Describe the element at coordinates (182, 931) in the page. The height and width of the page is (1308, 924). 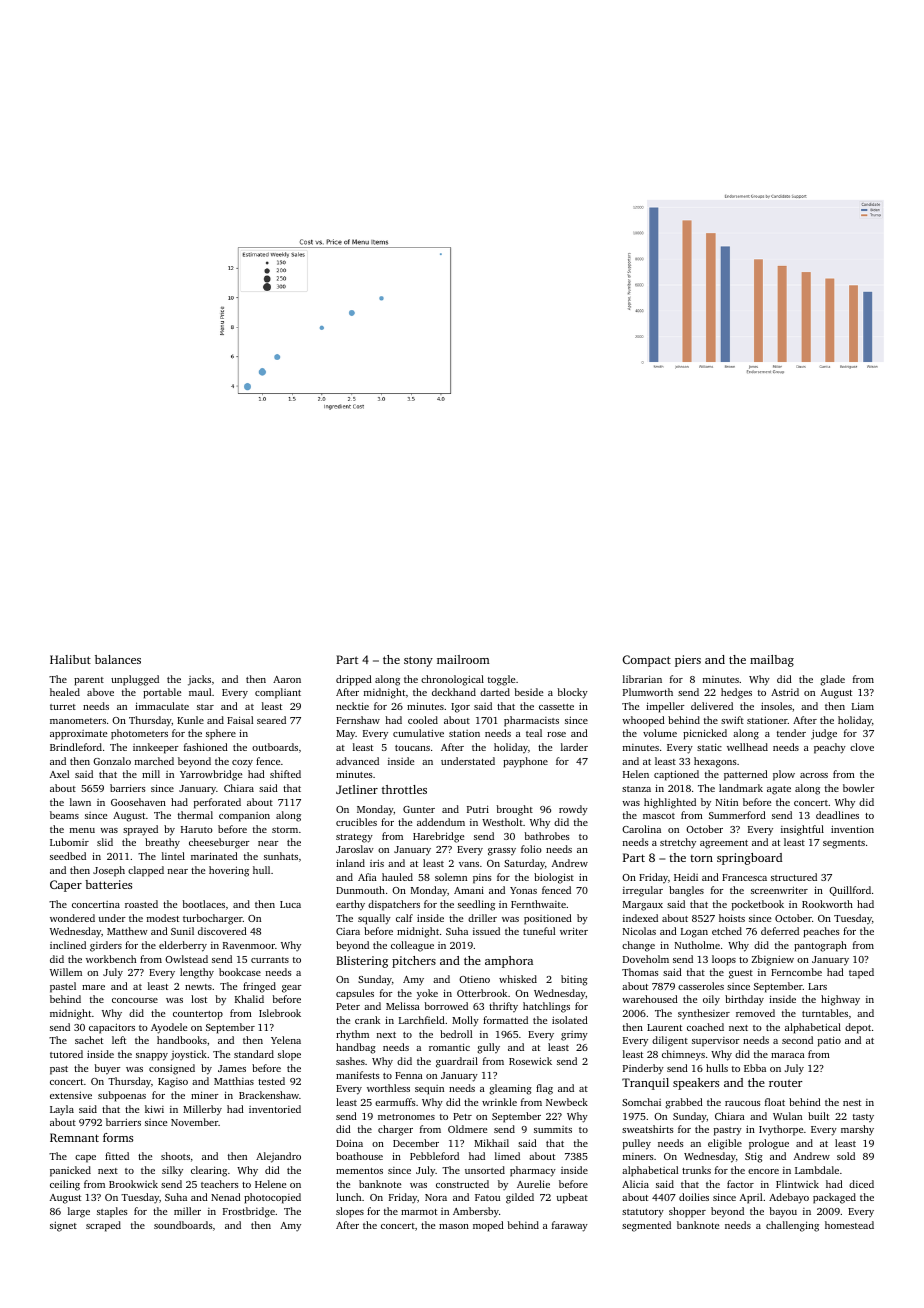
I see `Sunil` at that location.
